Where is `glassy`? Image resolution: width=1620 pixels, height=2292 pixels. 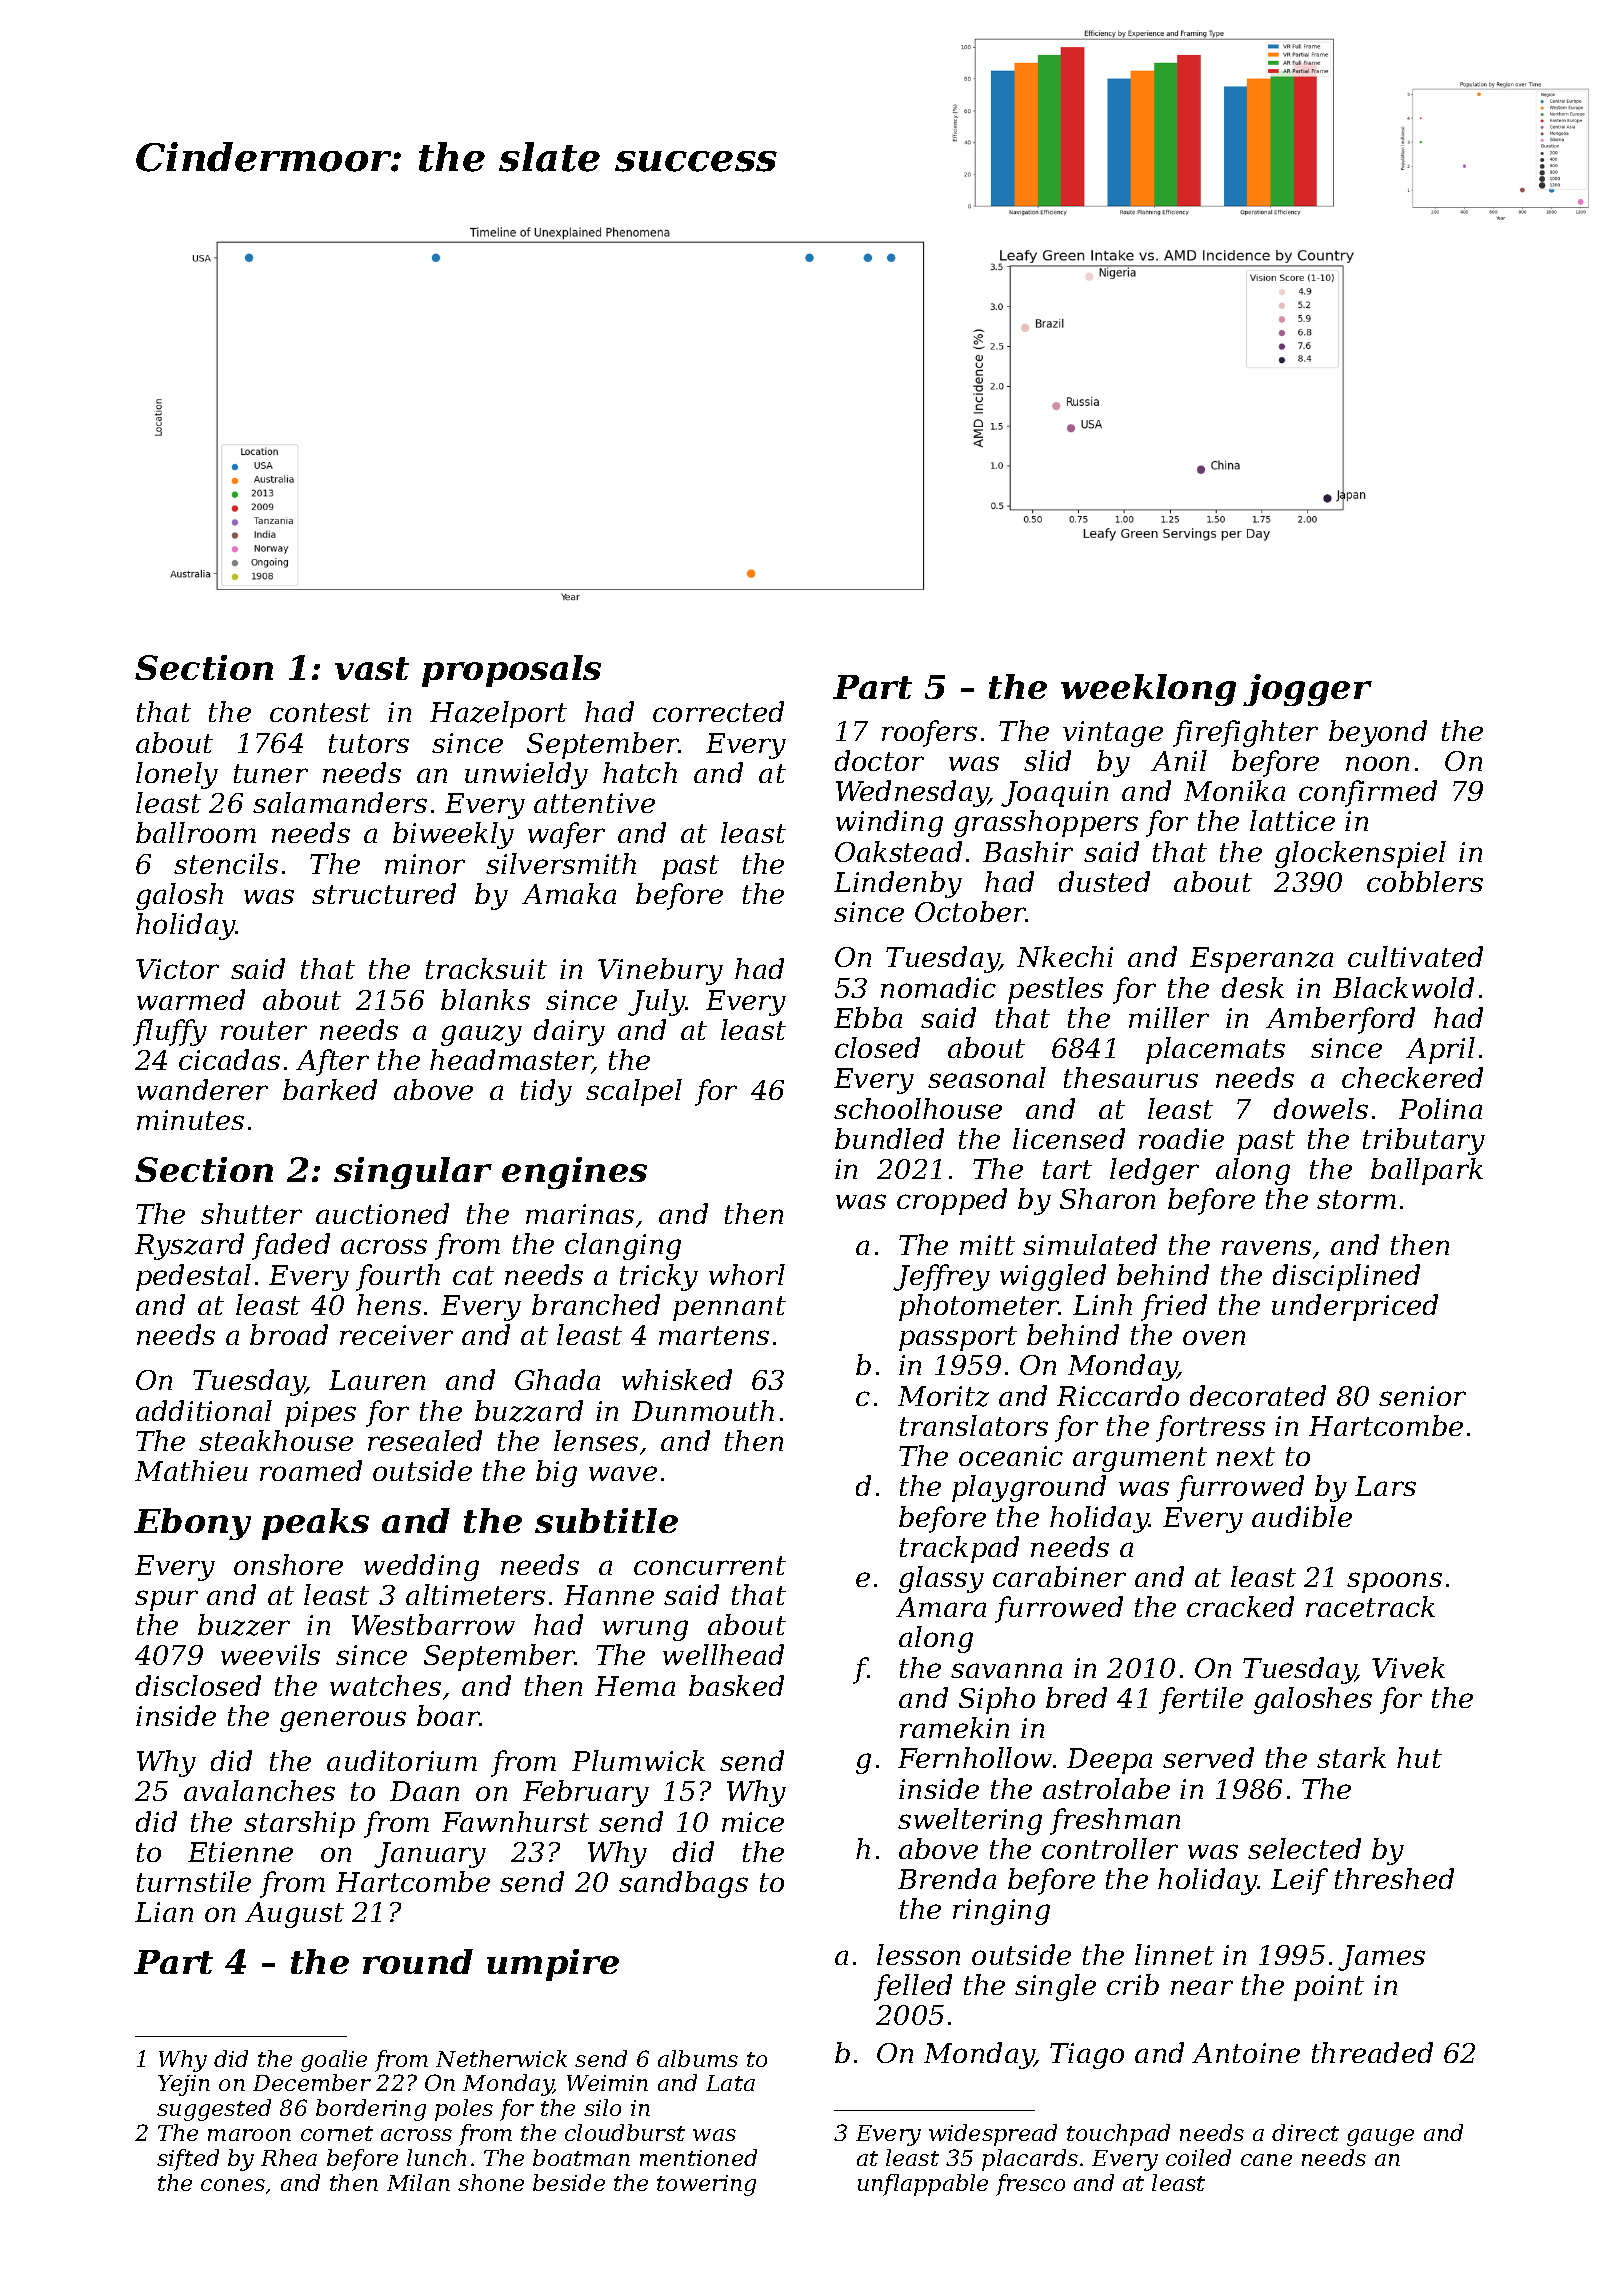
glassy is located at coordinates (941, 1579).
